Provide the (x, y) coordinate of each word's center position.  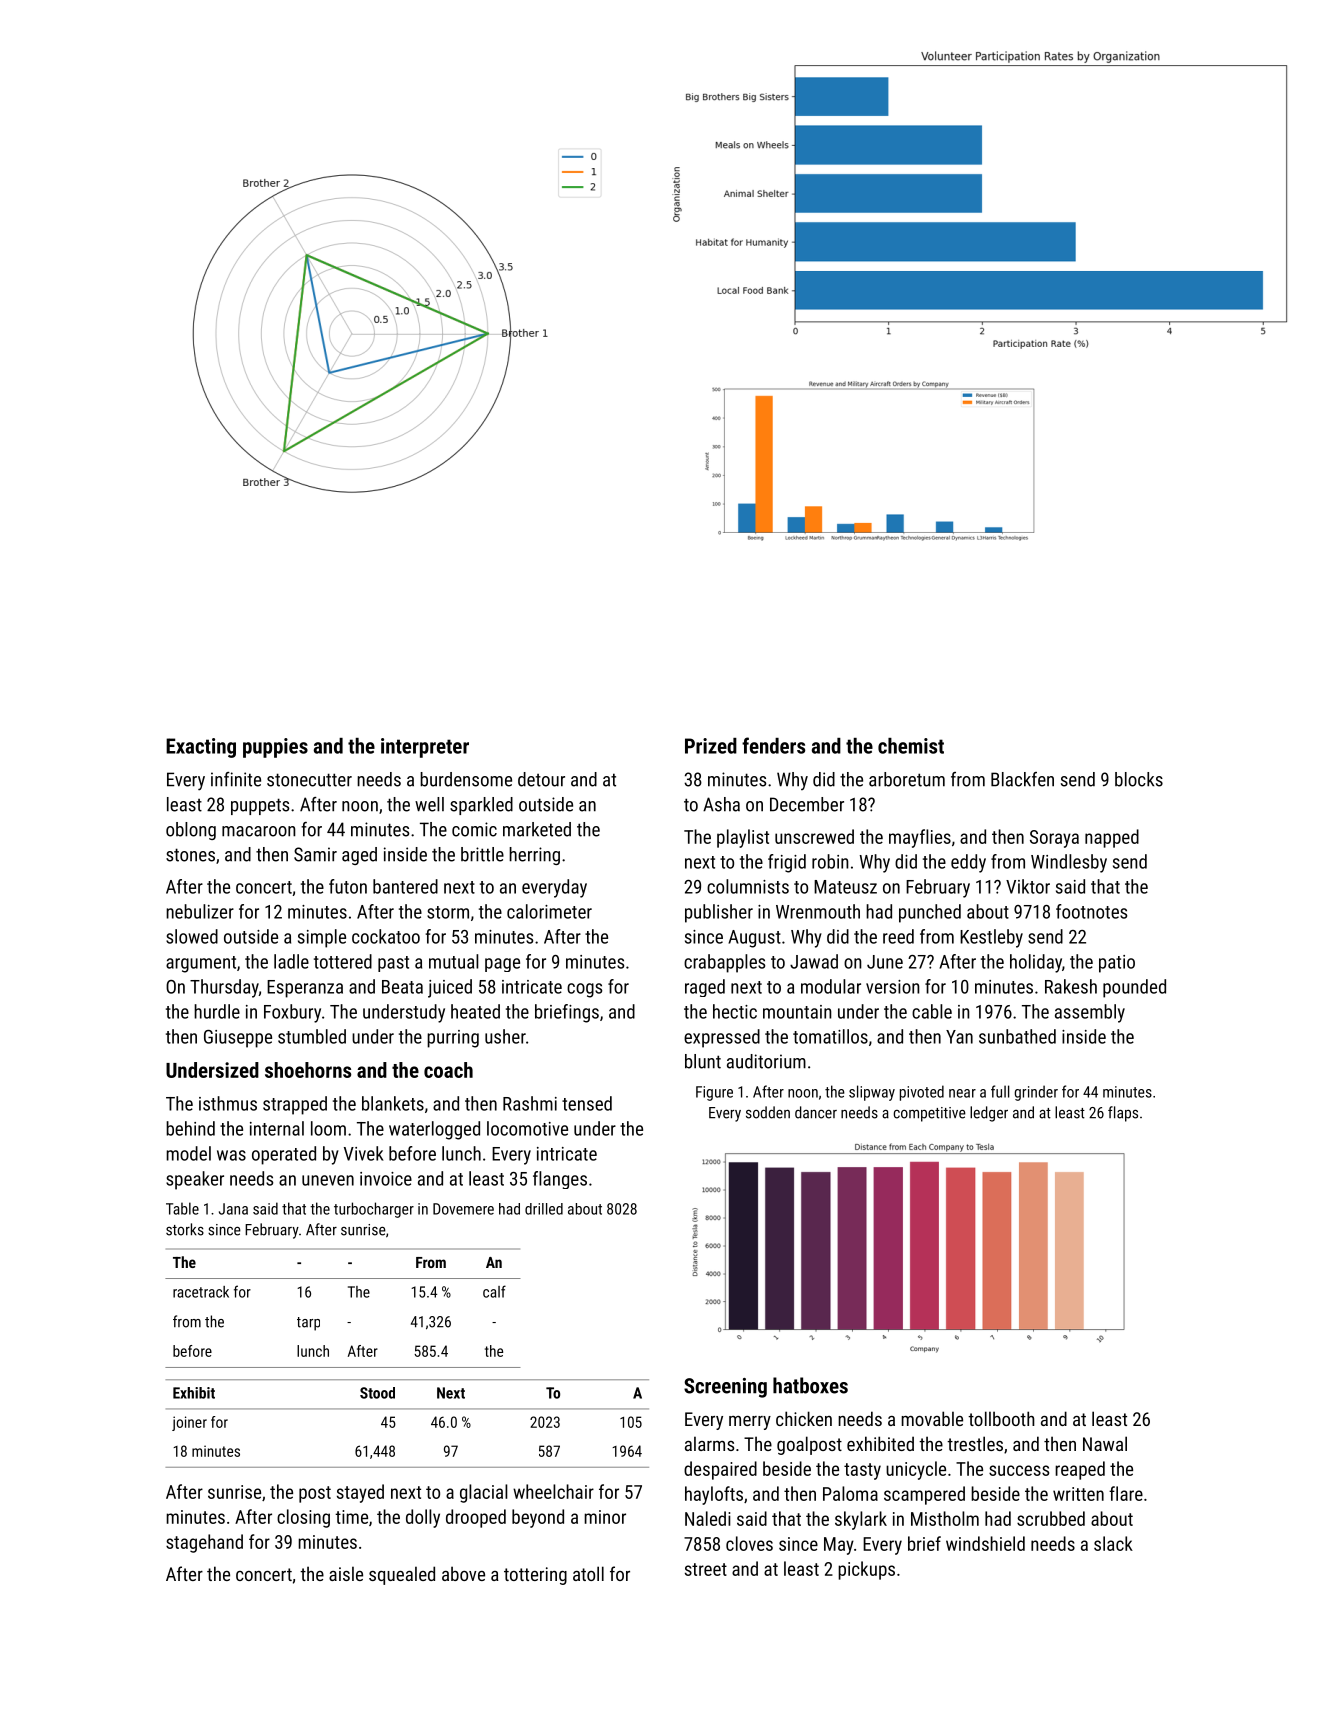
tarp (308, 1324)
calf (494, 1291)
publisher (719, 913)
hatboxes (810, 1385)
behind (190, 1128)
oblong (191, 831)
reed (898, 936)
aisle (346, 1573)
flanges (560, 1180)
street (706, 1569)
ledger (989, 1114)
